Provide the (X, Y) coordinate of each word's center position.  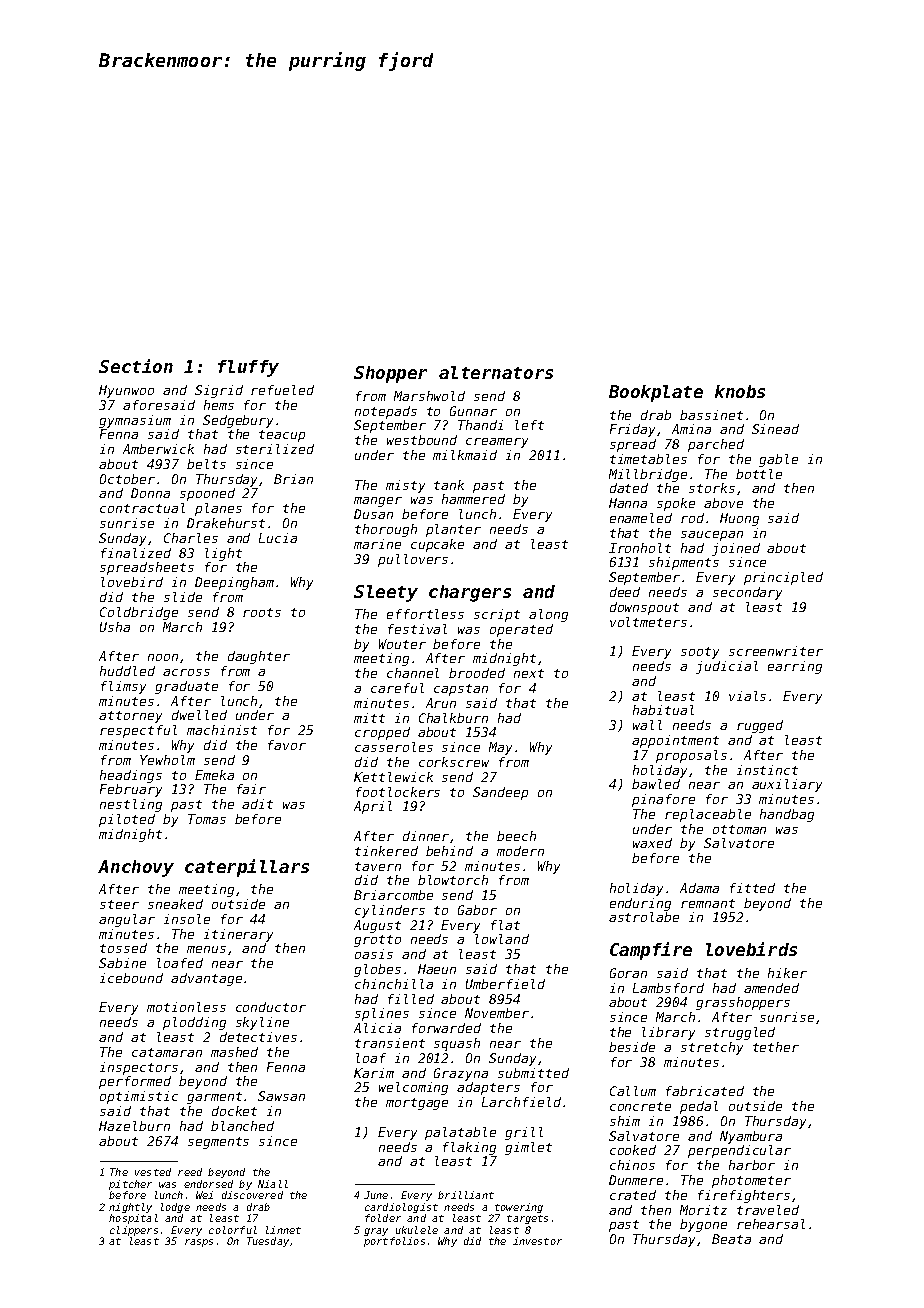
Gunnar (473, 411)
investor (537, 1241)
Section (136, 366)
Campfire (651, 951)
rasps (199, 1243)
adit (257, 804)
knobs (740, 391)
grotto (377, 941)
